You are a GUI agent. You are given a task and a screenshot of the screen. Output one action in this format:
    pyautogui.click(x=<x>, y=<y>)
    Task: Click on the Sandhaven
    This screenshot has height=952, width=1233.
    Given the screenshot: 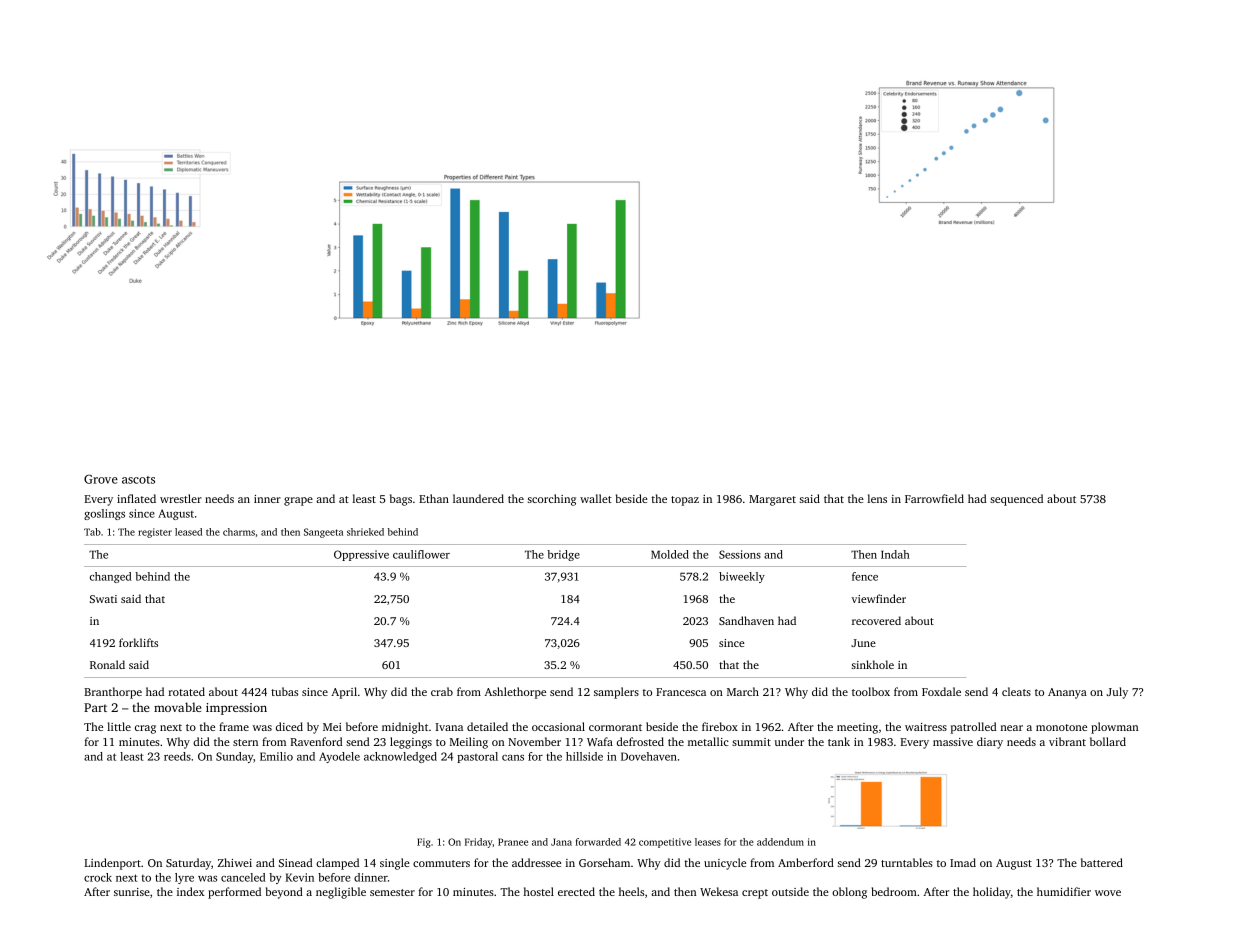 What is the action you would take?
    pyautogui.click(x=746, y=620)
